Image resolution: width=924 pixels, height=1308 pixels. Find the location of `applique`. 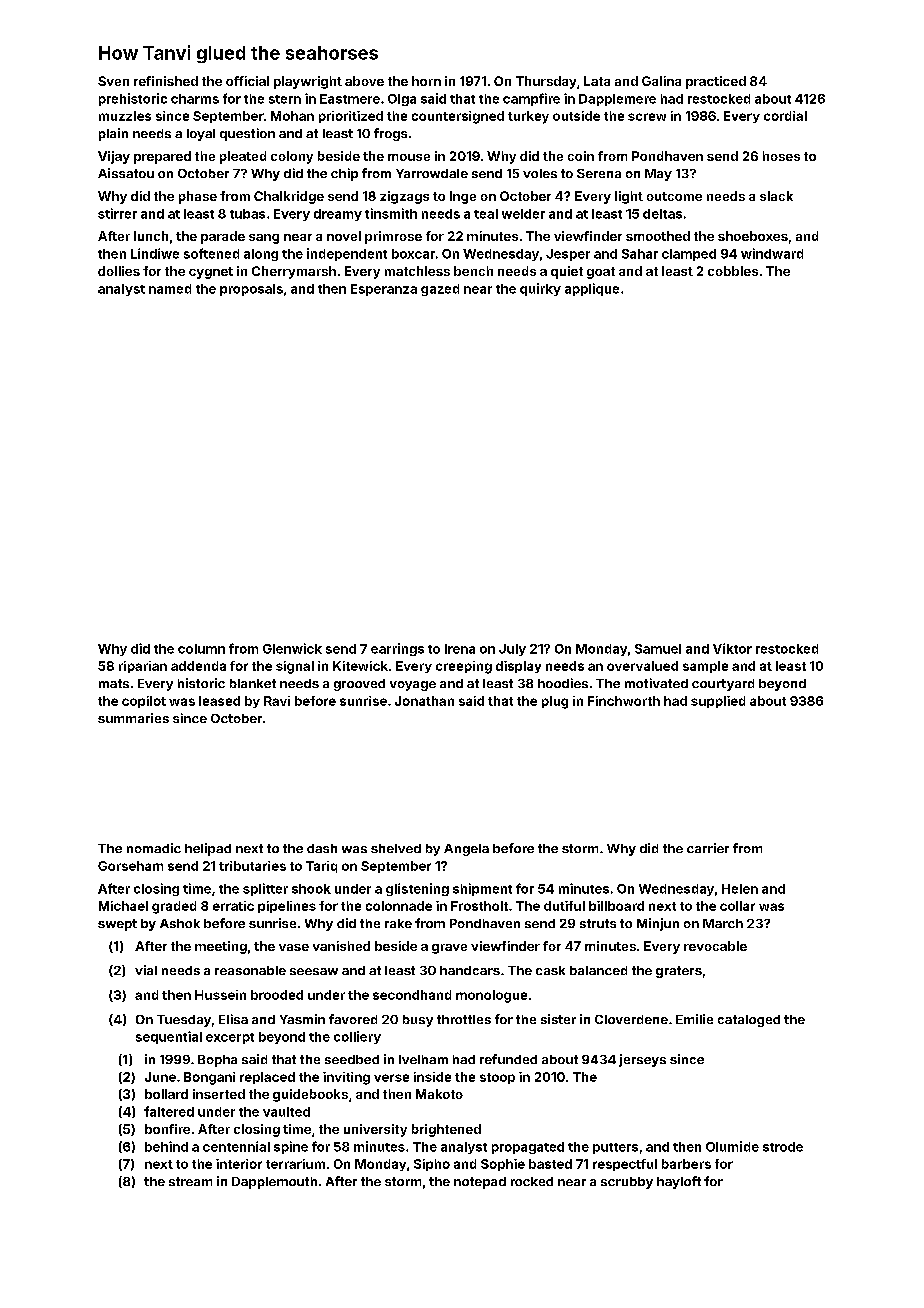

applique is located at coordinates (592, 289).
